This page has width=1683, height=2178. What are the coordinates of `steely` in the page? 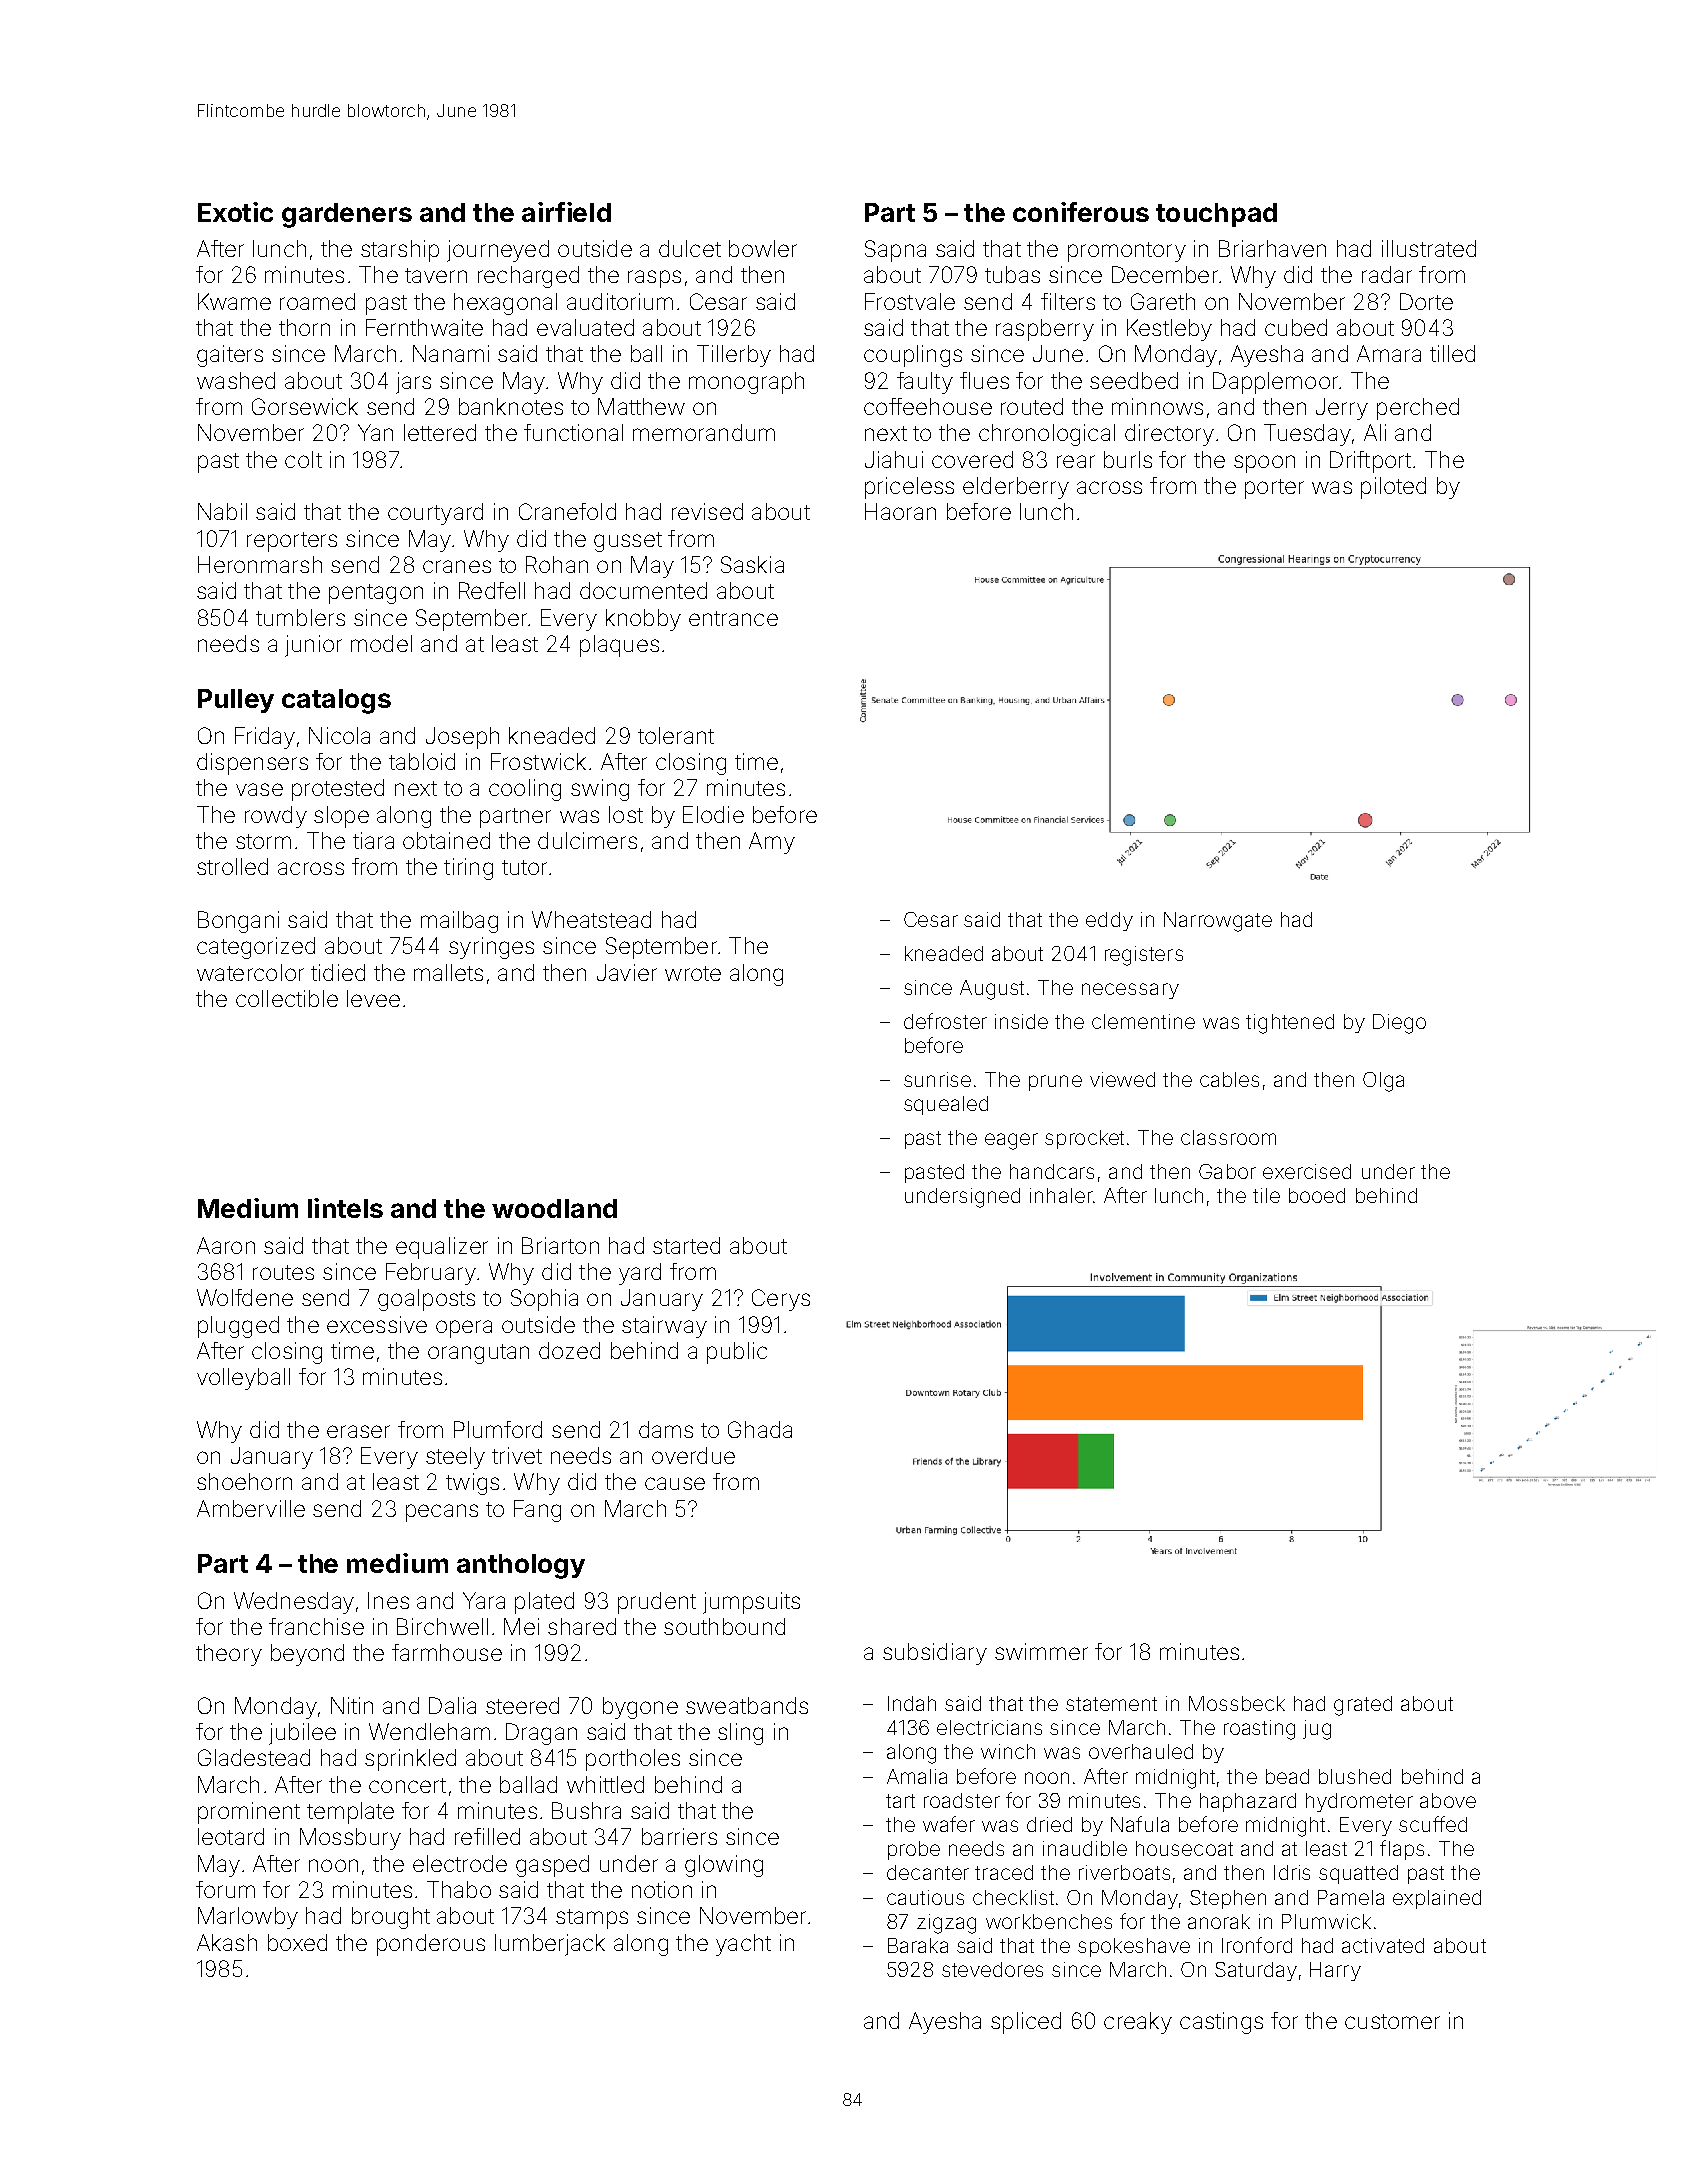 It's located at (455, 1458).
